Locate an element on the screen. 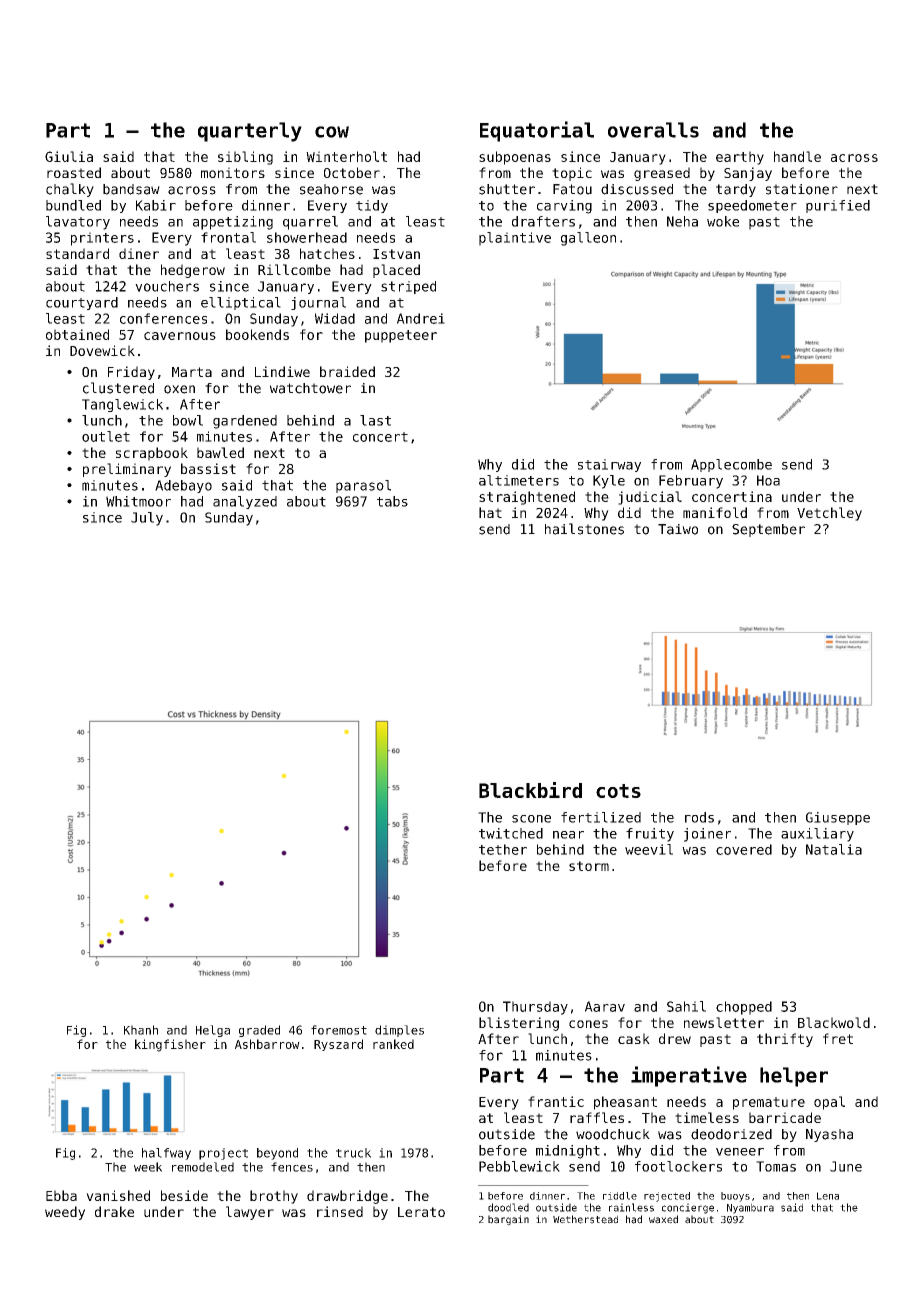 The image size is (924, 1308). printers is located at coordinates (102, 239).
